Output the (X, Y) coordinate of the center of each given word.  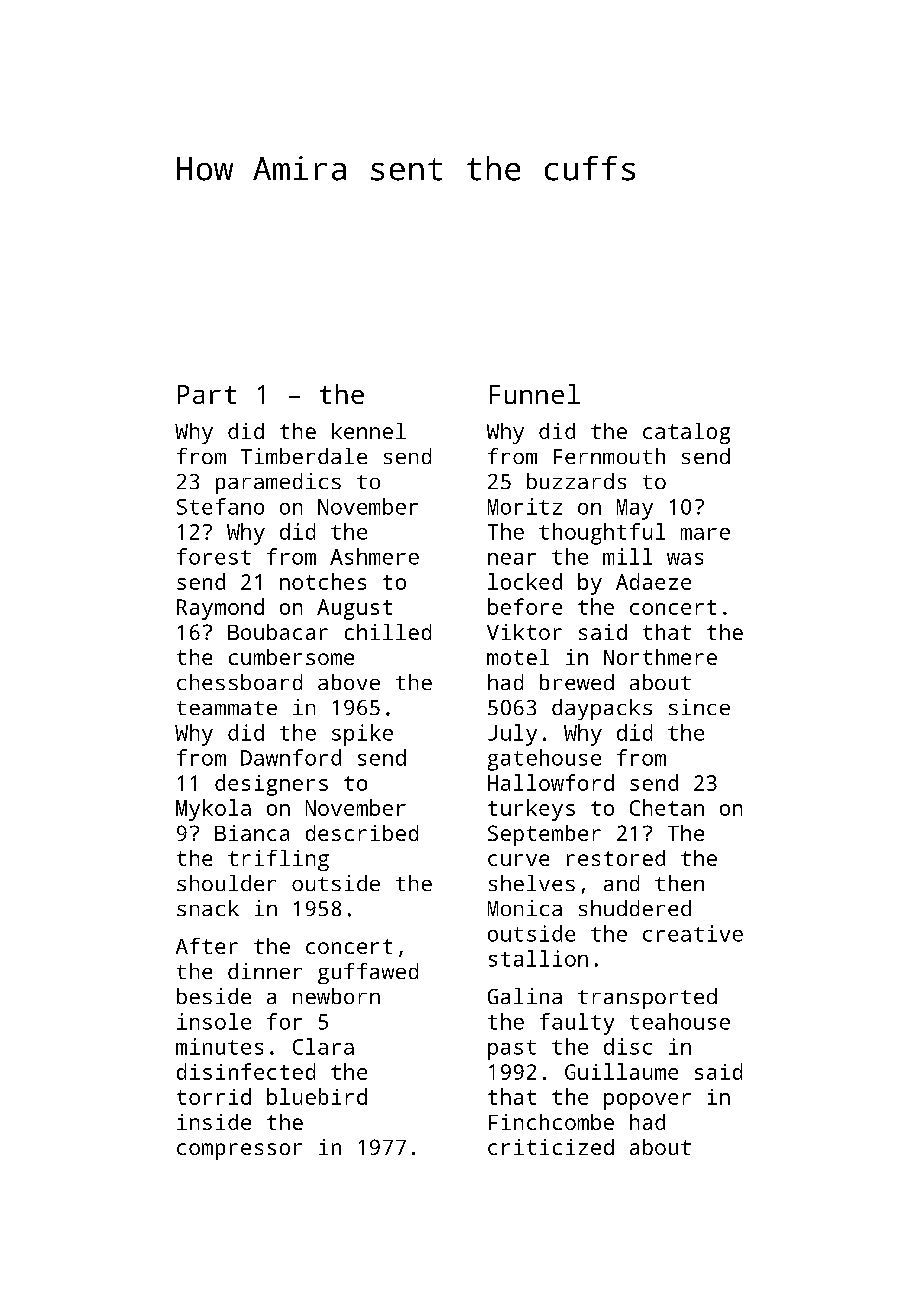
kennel (369, 431)
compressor (239, 1151)
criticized (551, 1147)
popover (647, 1101)
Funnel (535, 394)
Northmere (660, 657)
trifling (278, 860)
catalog (686, 433)
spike (362, 735)
